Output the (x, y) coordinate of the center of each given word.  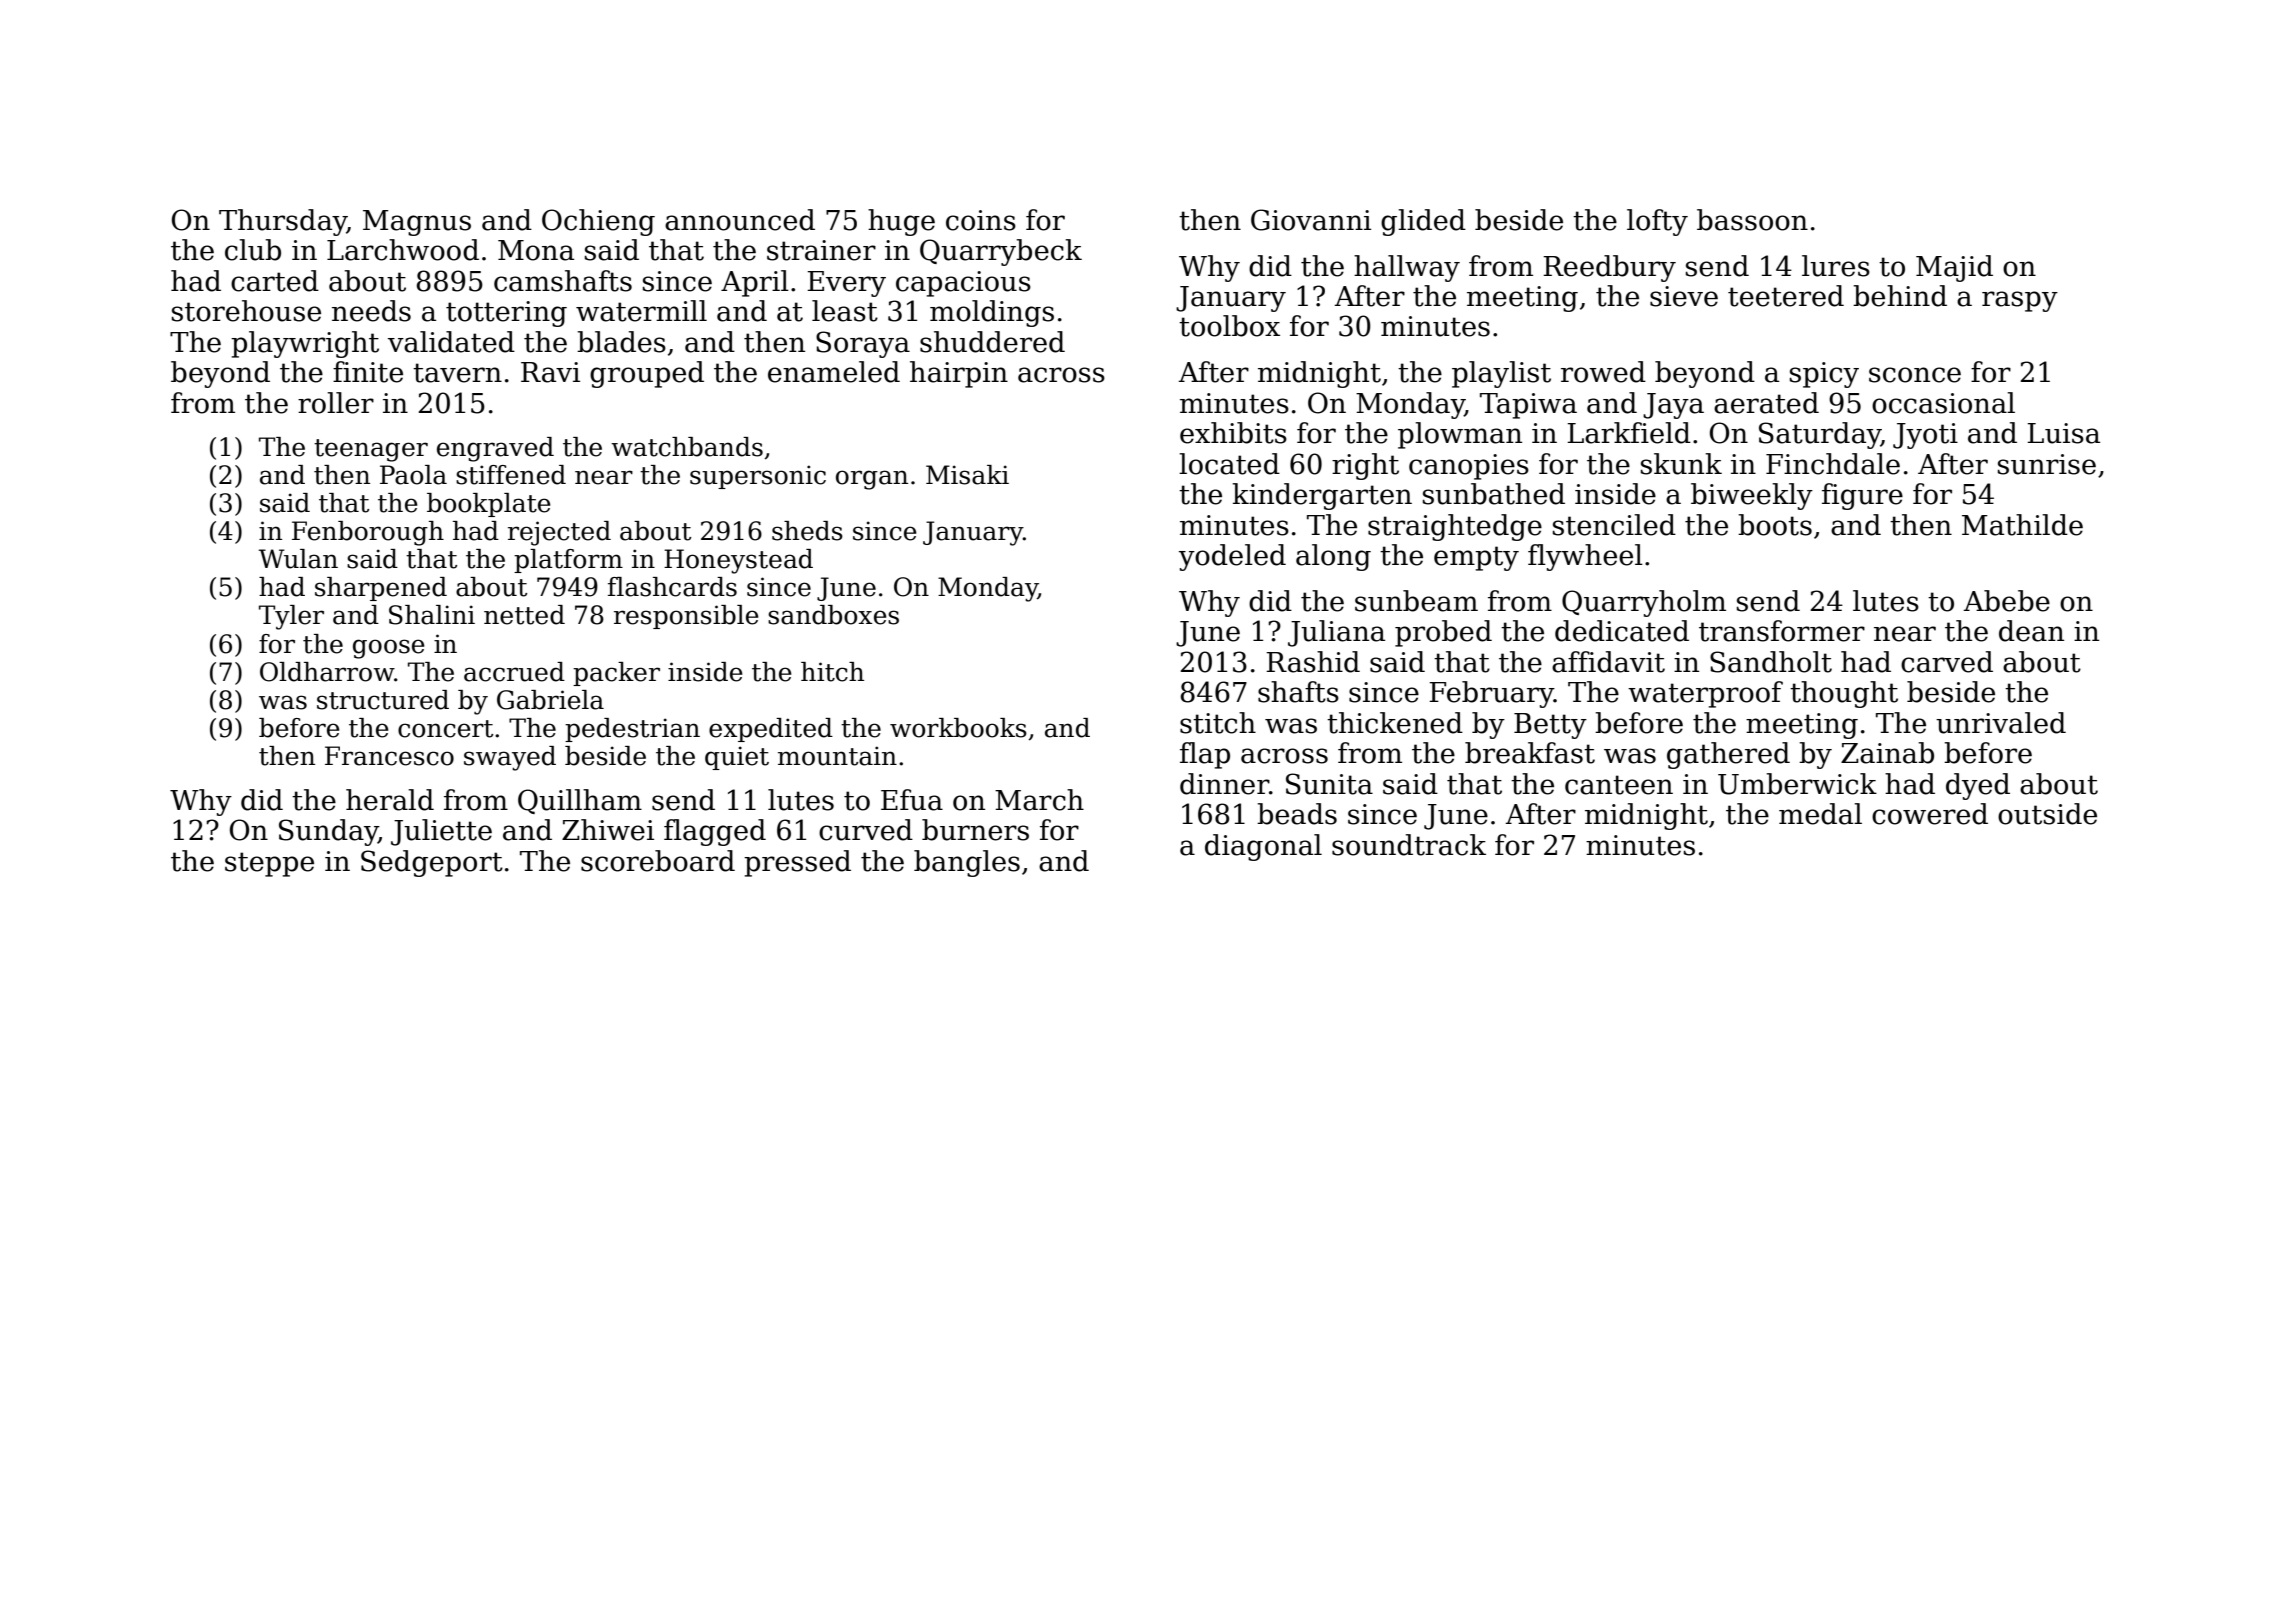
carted (275, 281)
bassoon (1752, 220)
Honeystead (738, 561)
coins (981, 220)
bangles (967, 863)
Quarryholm (1644, 603)
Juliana (1336, 633)
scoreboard (658, 861)
